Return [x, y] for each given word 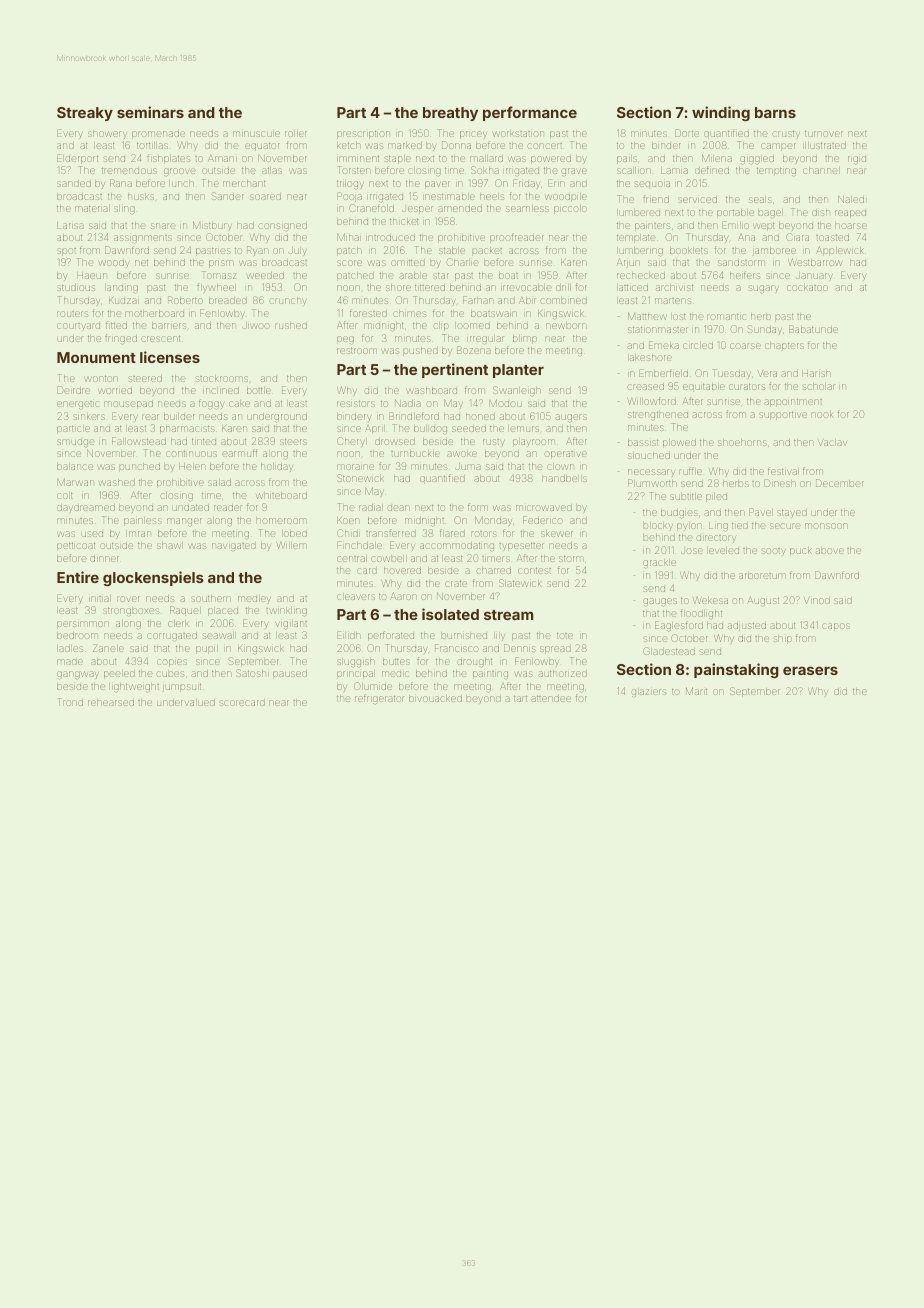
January [814, 276]
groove [180, 172]
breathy [450, 114]
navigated [234, 547]
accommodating [457, 547]
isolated [450, 614]
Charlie [463, 262]
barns [775, 112]
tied [740, 526]
